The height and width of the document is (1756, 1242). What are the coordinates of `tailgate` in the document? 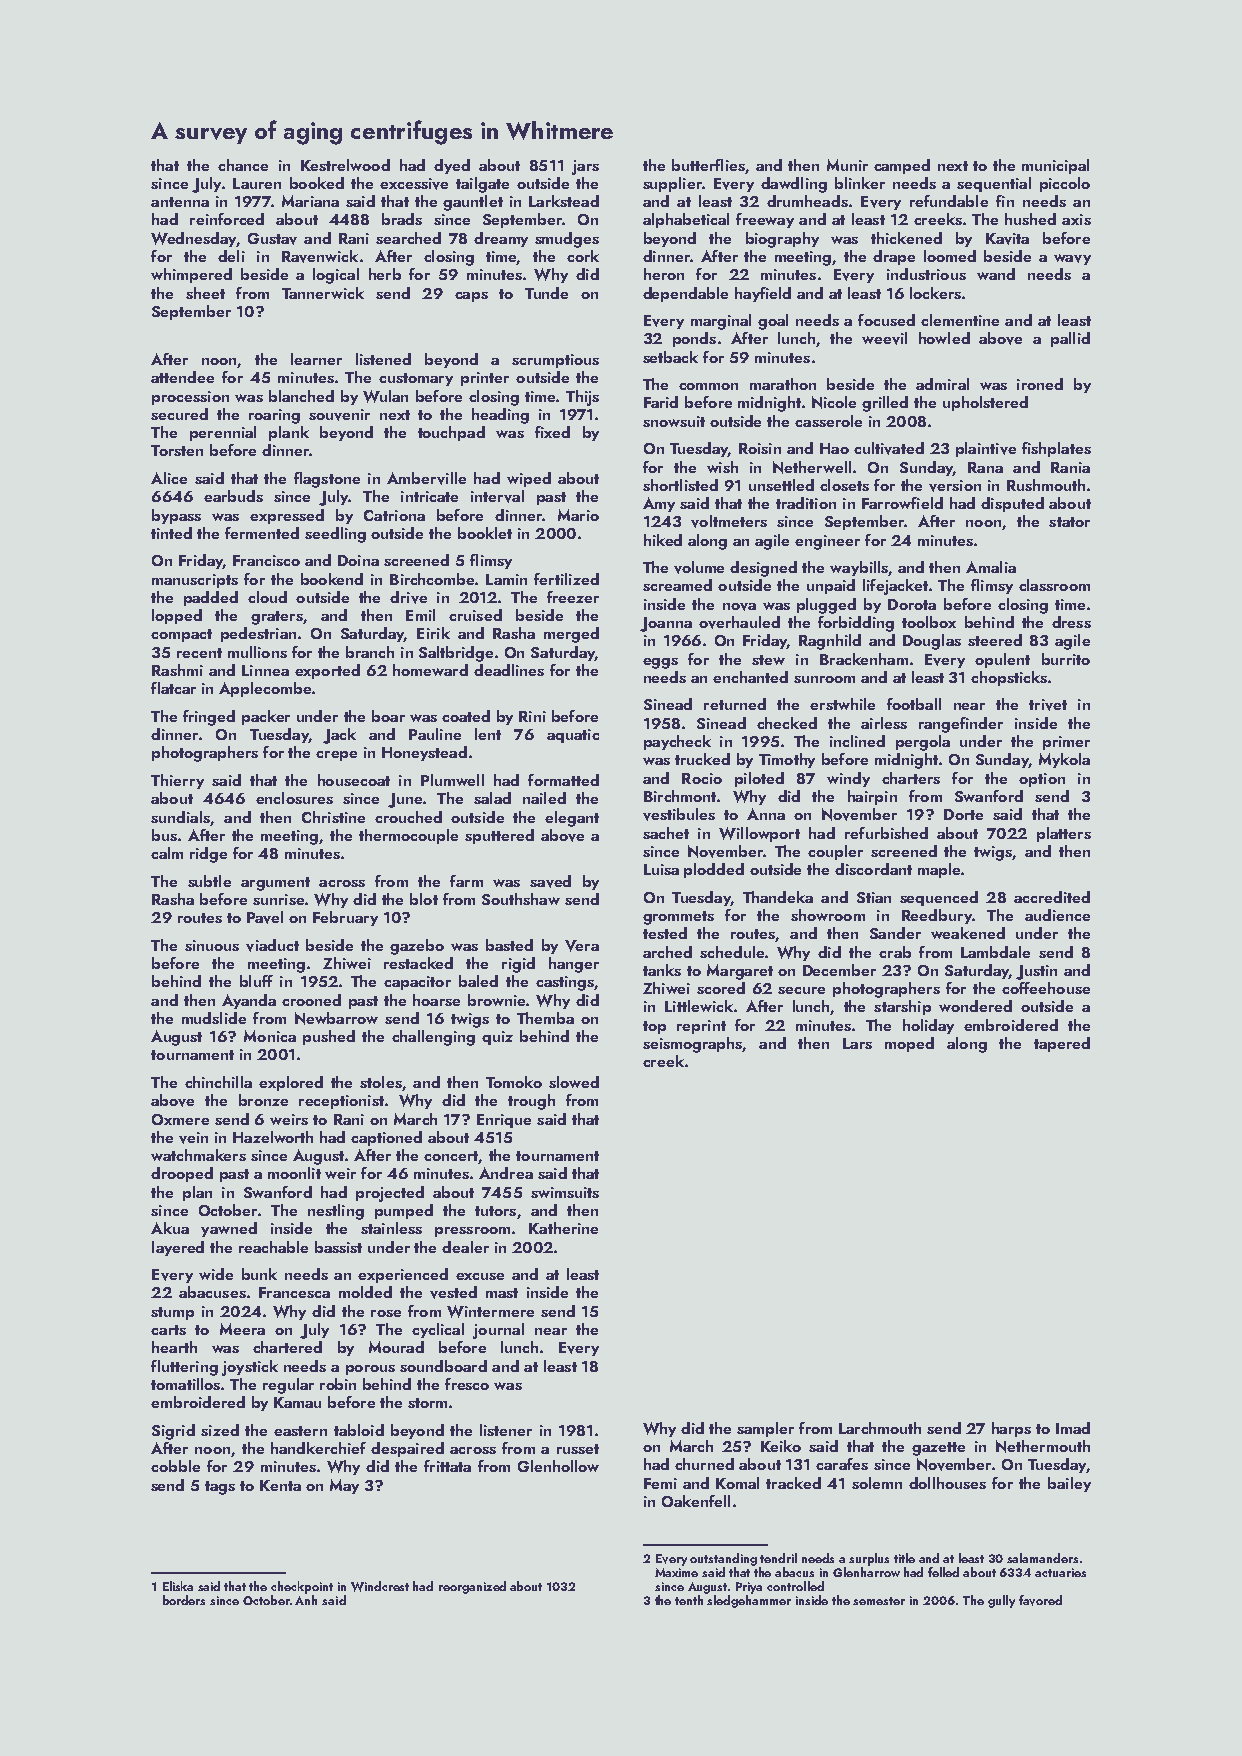 It's located at (482, 185).
